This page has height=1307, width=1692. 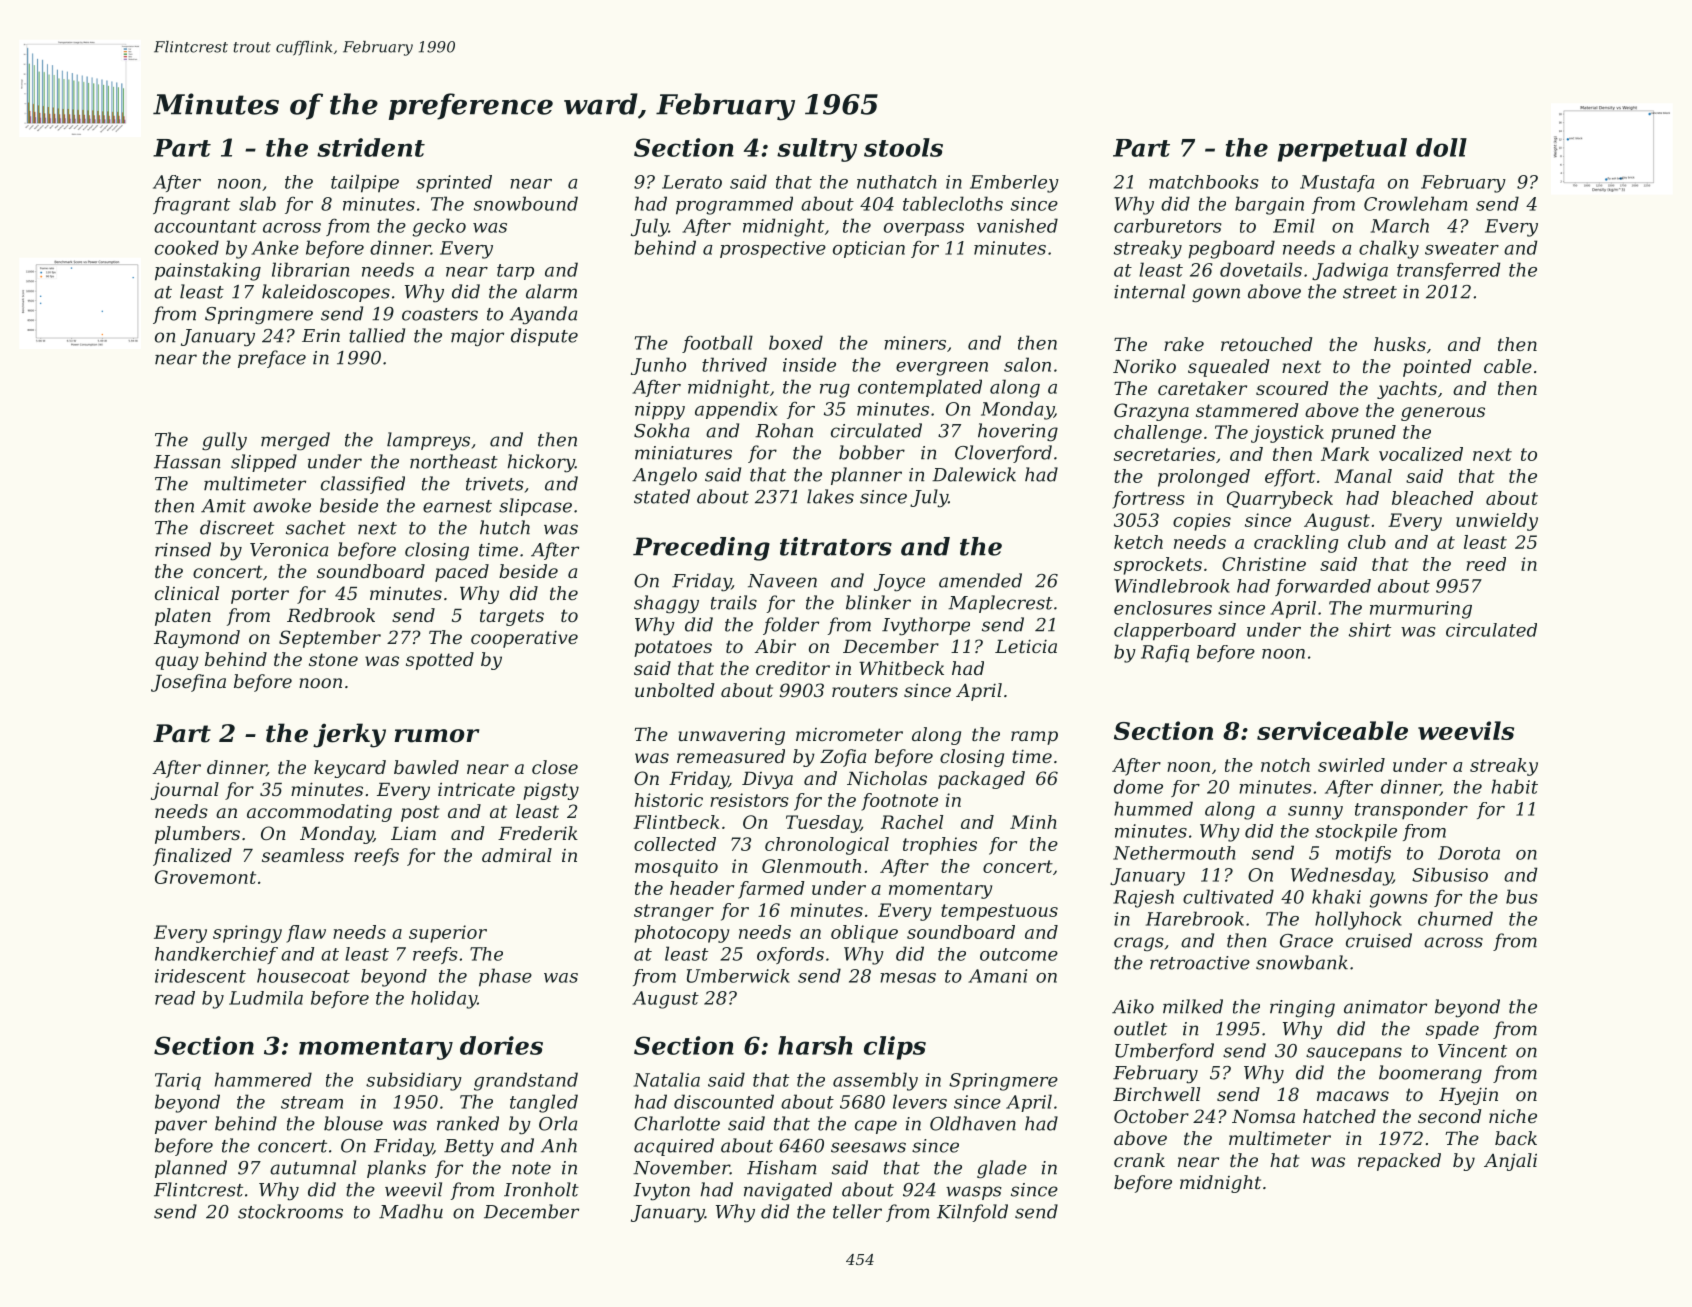 I want to click on tarp, so click(x=515, y=272).
